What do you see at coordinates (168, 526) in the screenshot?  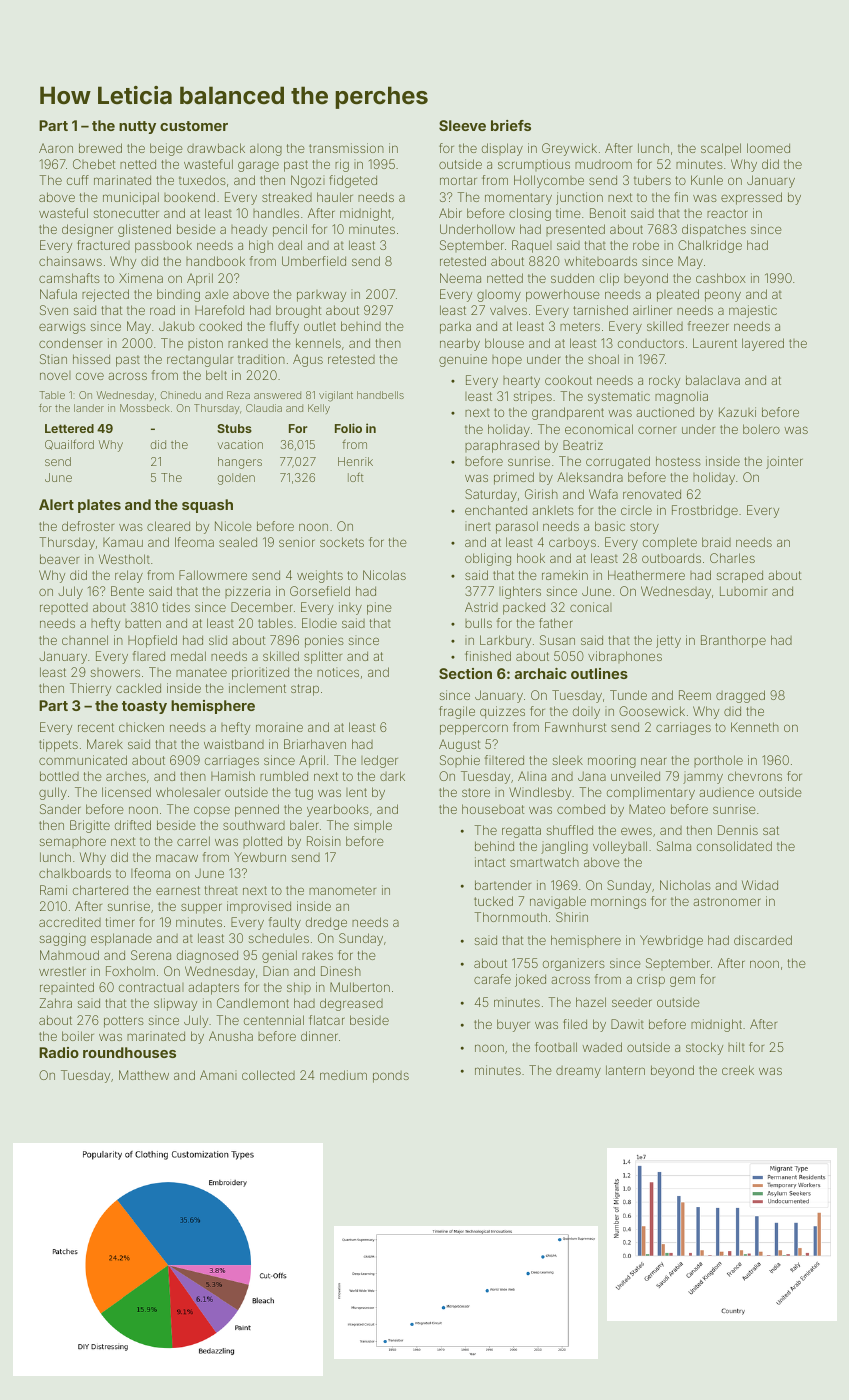 I see `cleared` at bounding box center [168, 526].
